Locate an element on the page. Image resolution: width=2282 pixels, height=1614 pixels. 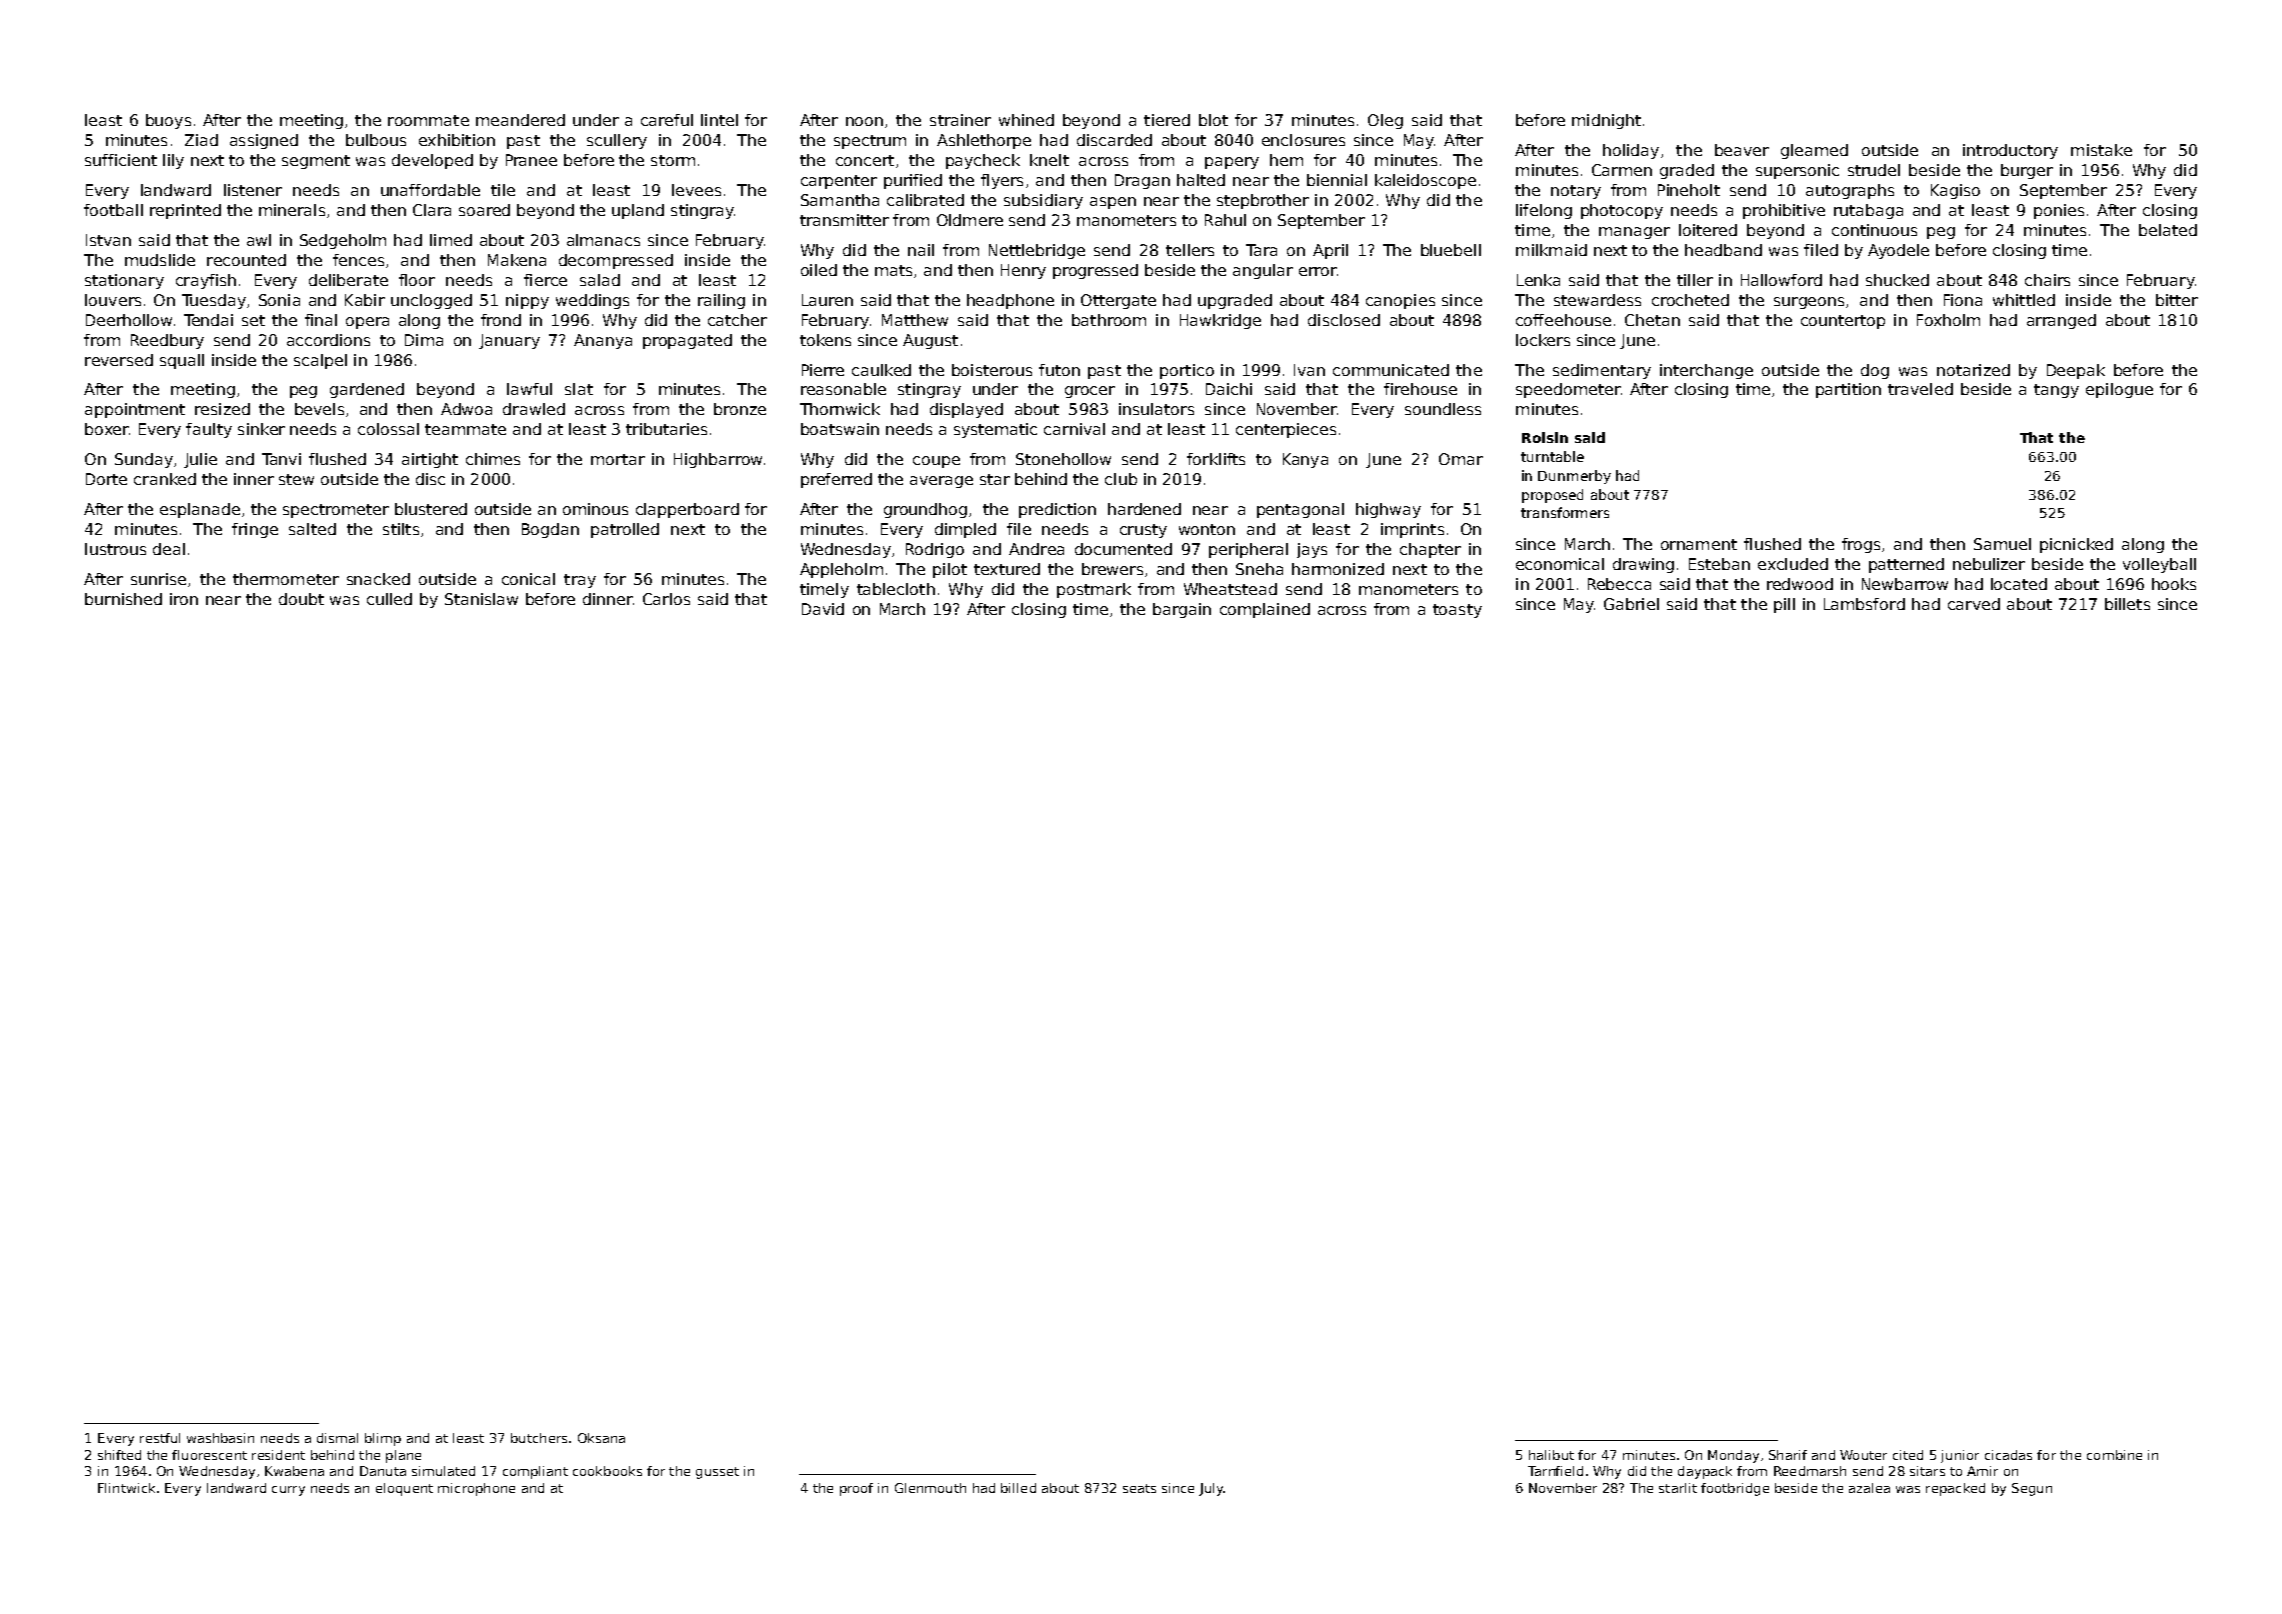
microphone is located at coordinates (476, 1489).
